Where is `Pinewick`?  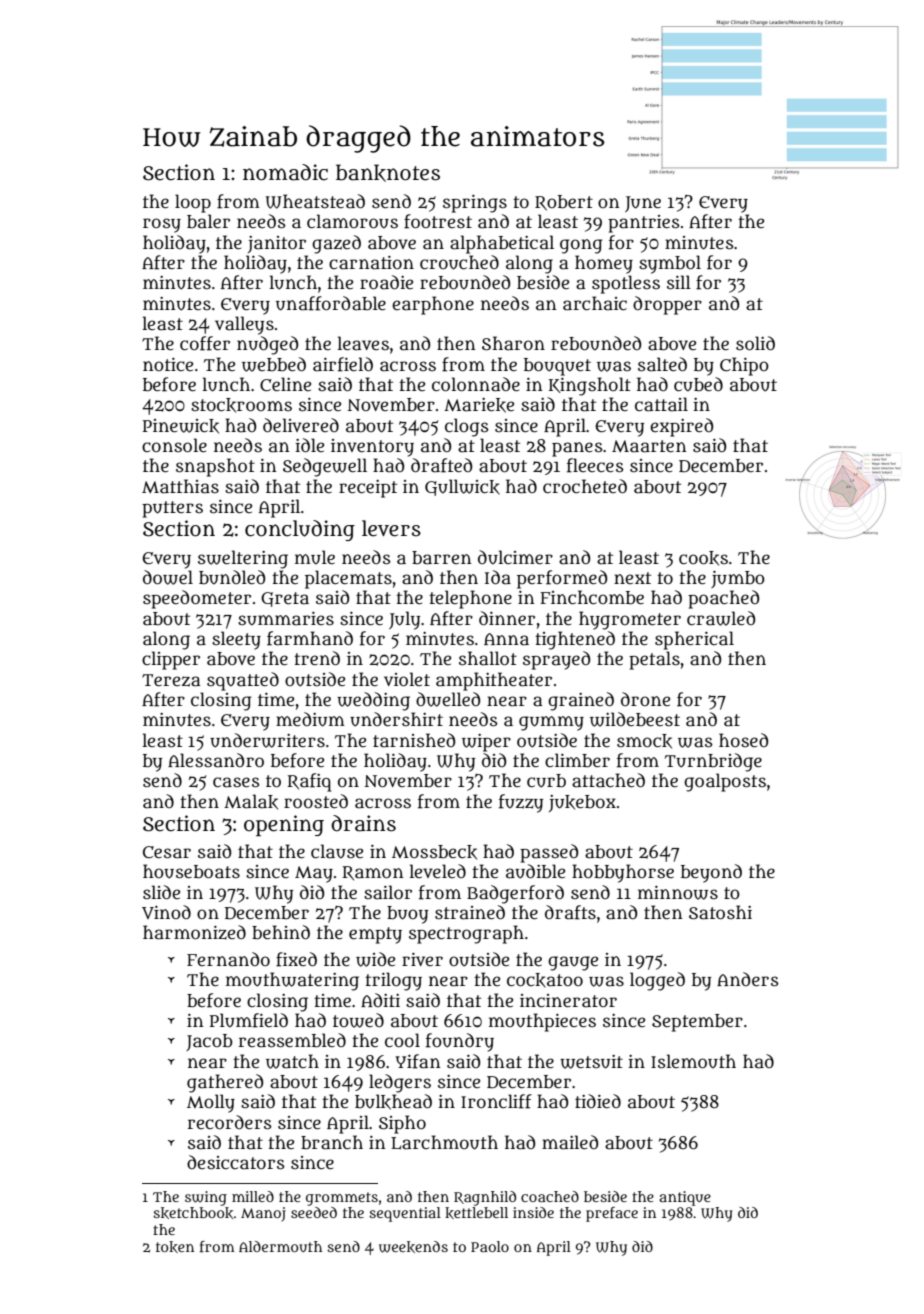
Pinewick is located at coordinates (181, 426).
